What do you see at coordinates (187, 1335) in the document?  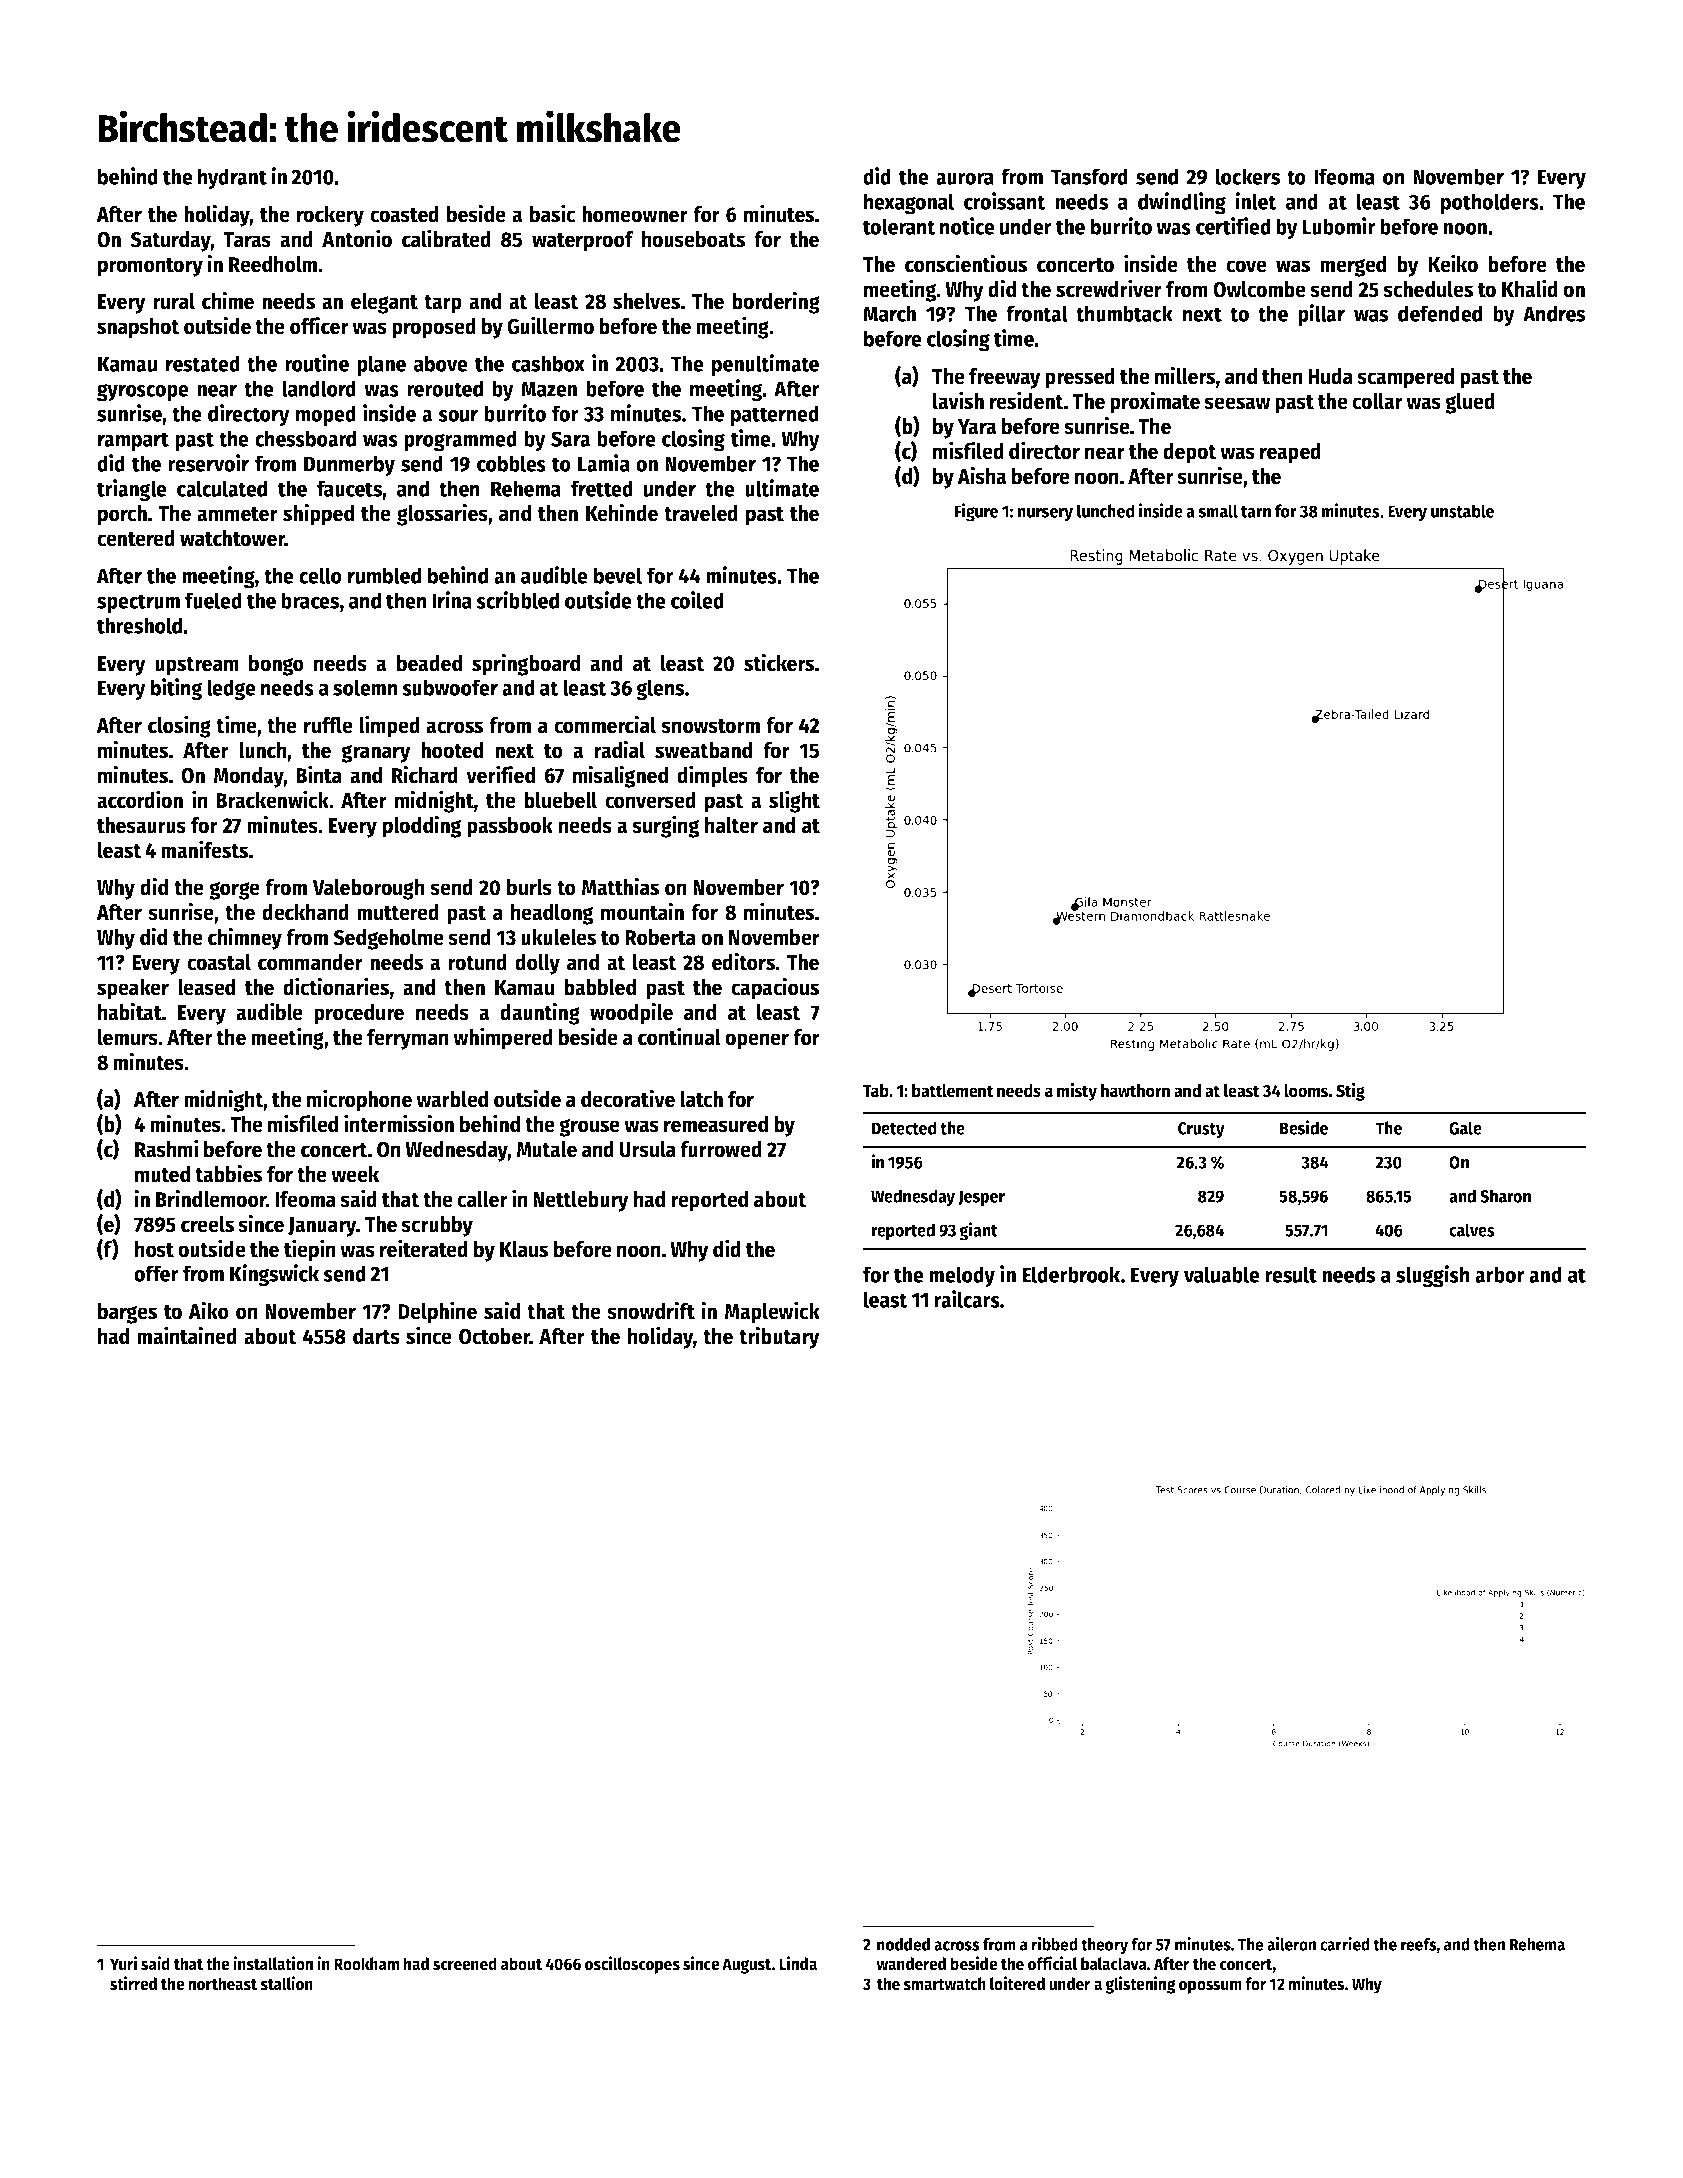 I see `maintained` at bounding box center [187, 1335].
